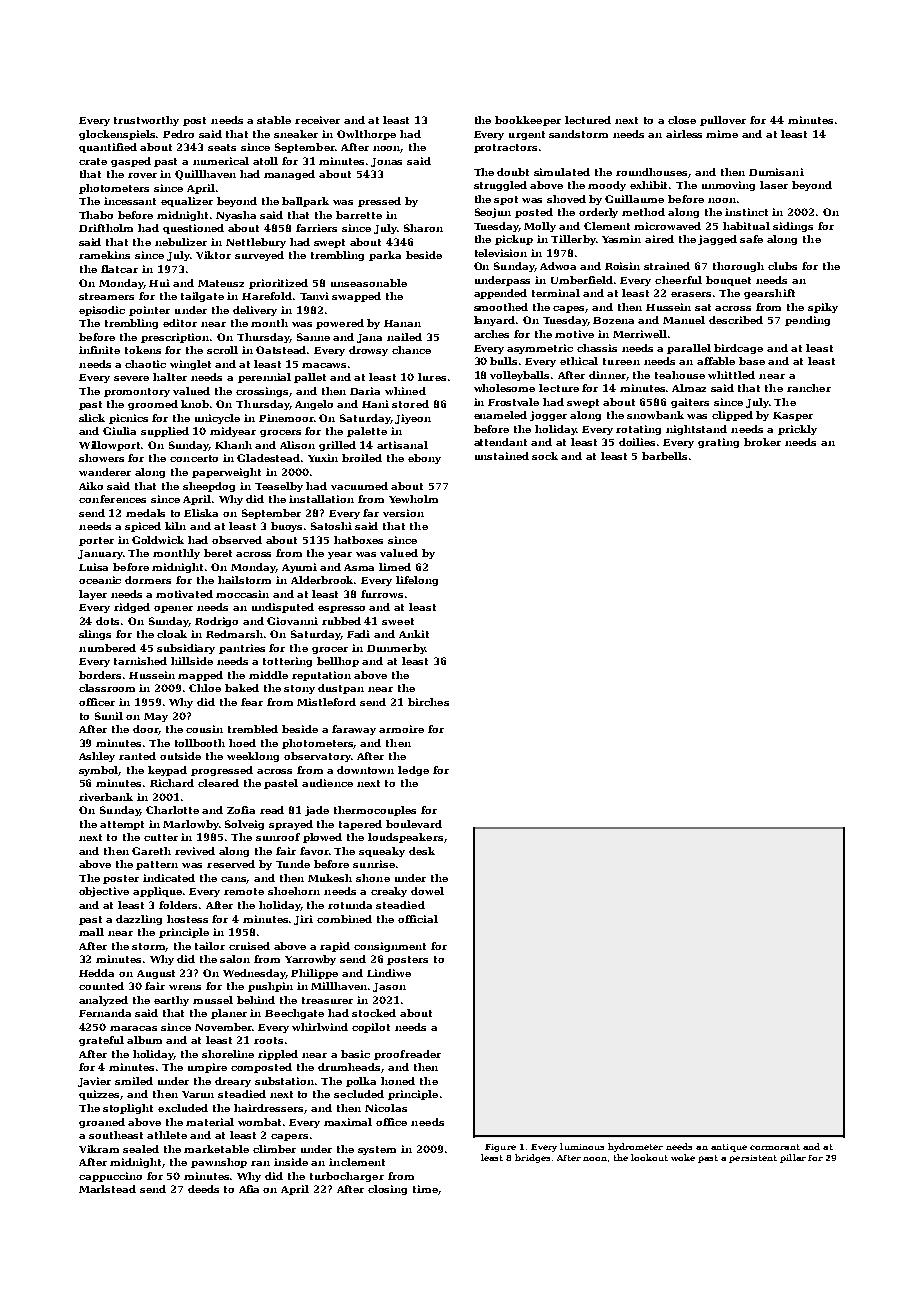 This document has height=1308, width=924. I want to click on official, so click(418, 919).
